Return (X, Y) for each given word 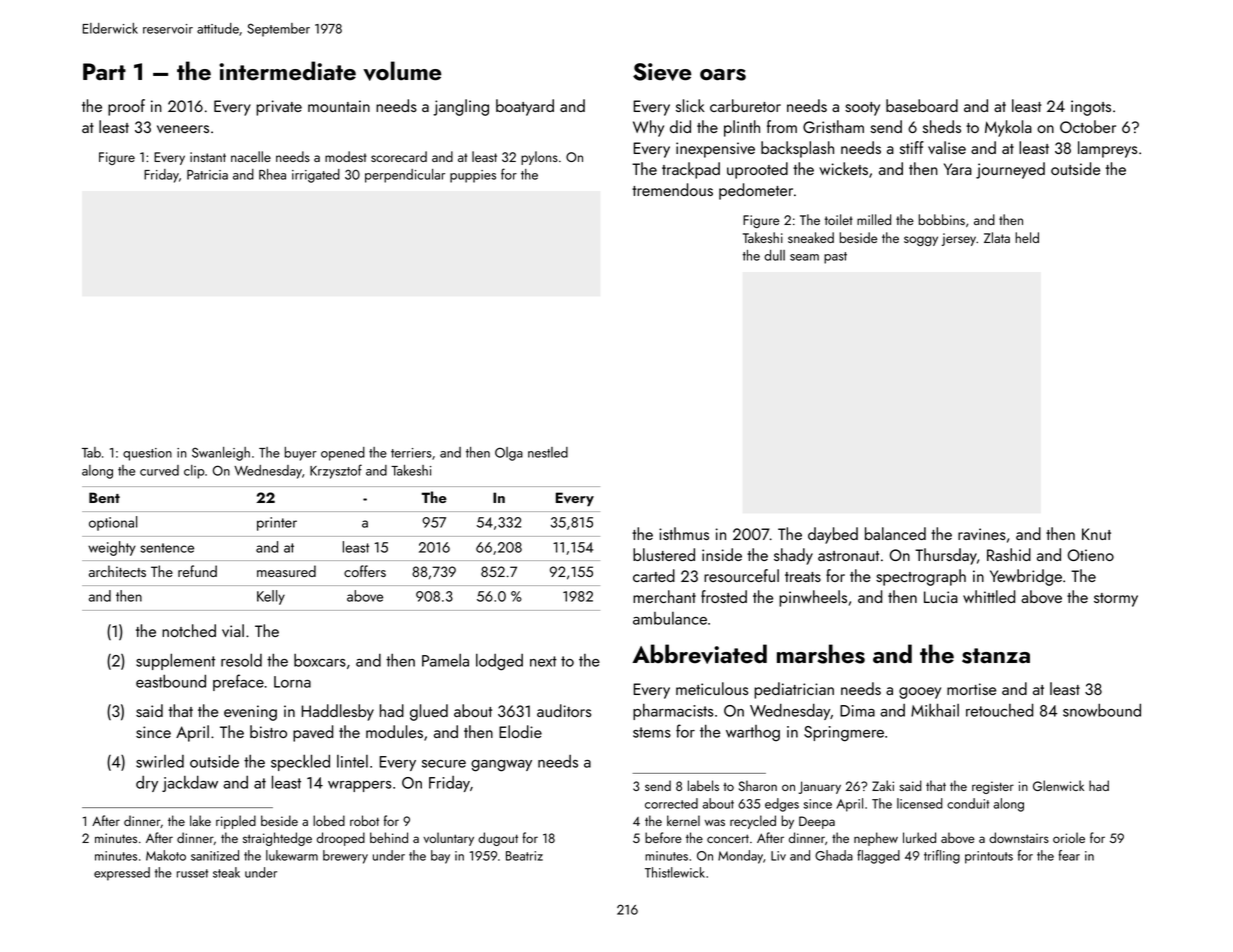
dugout (498, 839)
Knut (1096, 534)
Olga (509, 454)
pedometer (756, 191)
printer (277, 524)
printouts (989, 857)
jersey (959, 239)
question (147, 454)
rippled (236, 822)
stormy (1116, 600)
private (279, 108)
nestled (548, 452)
